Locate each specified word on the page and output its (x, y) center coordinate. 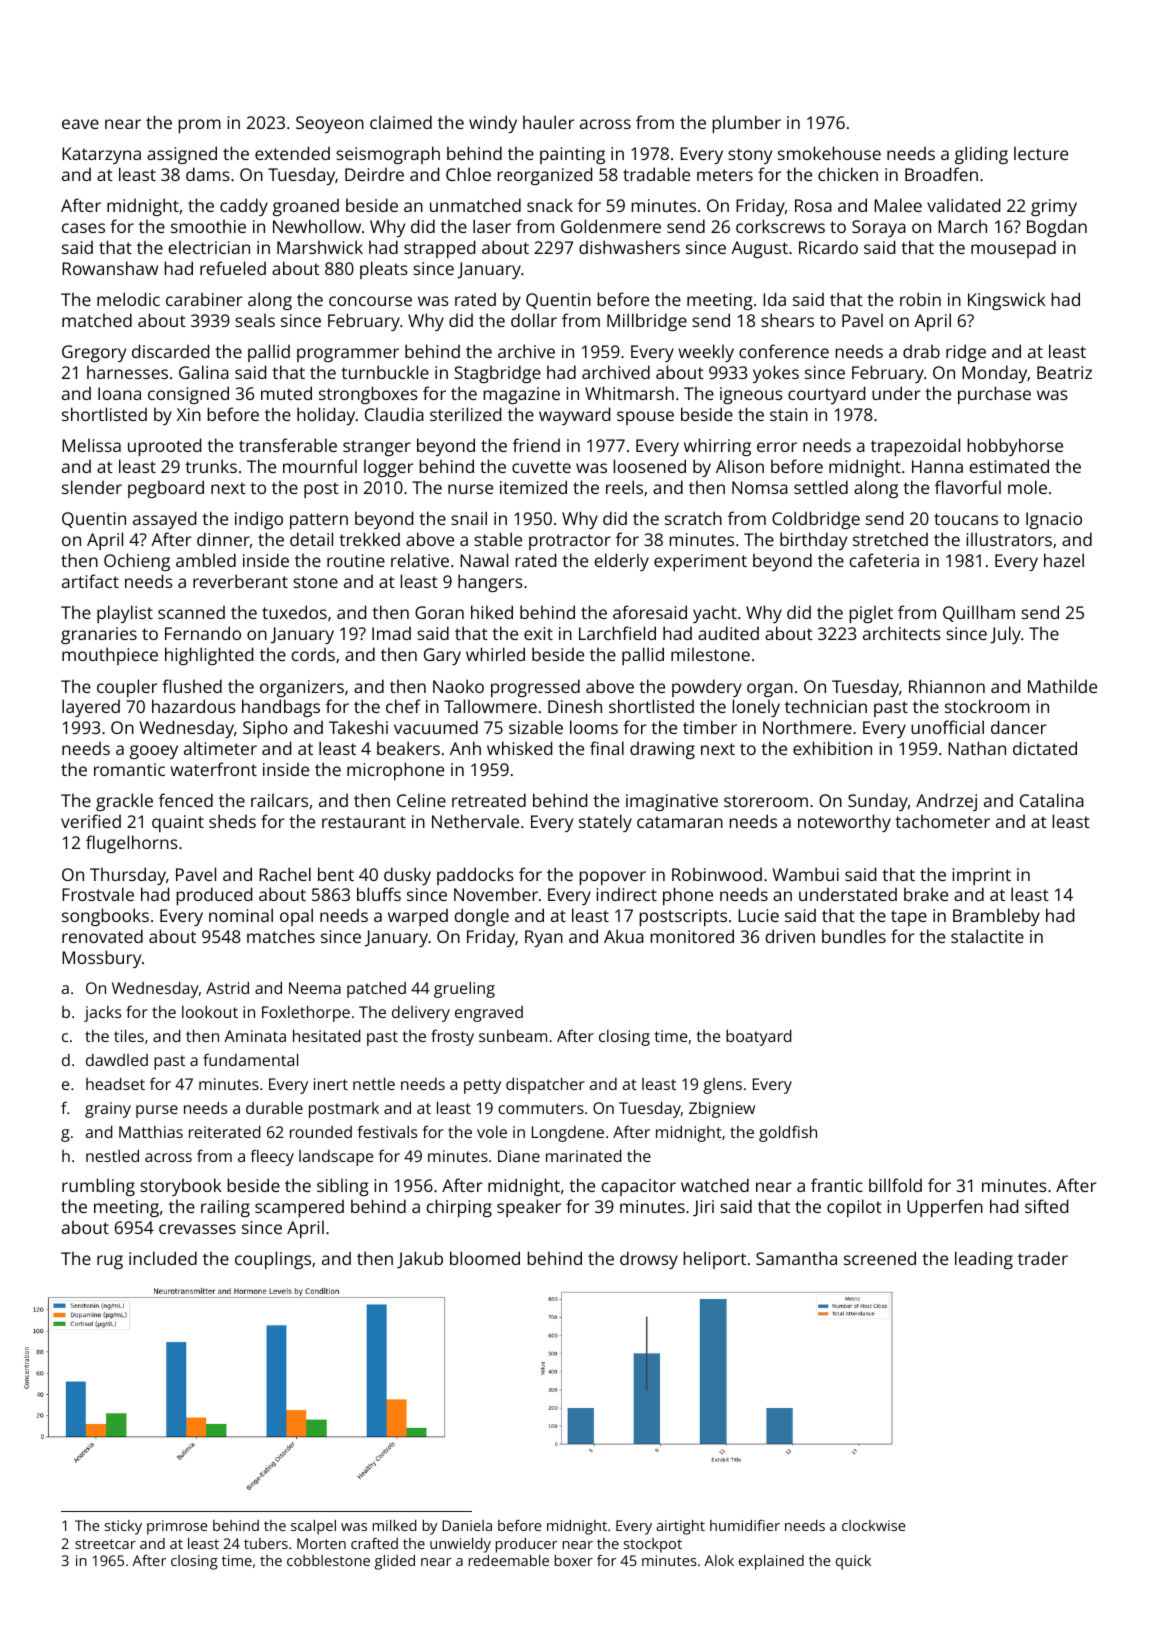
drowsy (649, 1260)
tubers (266, 1543)
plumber (746, 124)
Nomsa (760, 487)
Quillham (979, 613)
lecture (1041, 153)
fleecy (272, 1157)
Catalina (1052, 800)
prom (199, 126)
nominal (241, 915)
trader (1043, 1258)
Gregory (94, 353)
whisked (519, 748)
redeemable (509, 1560)
